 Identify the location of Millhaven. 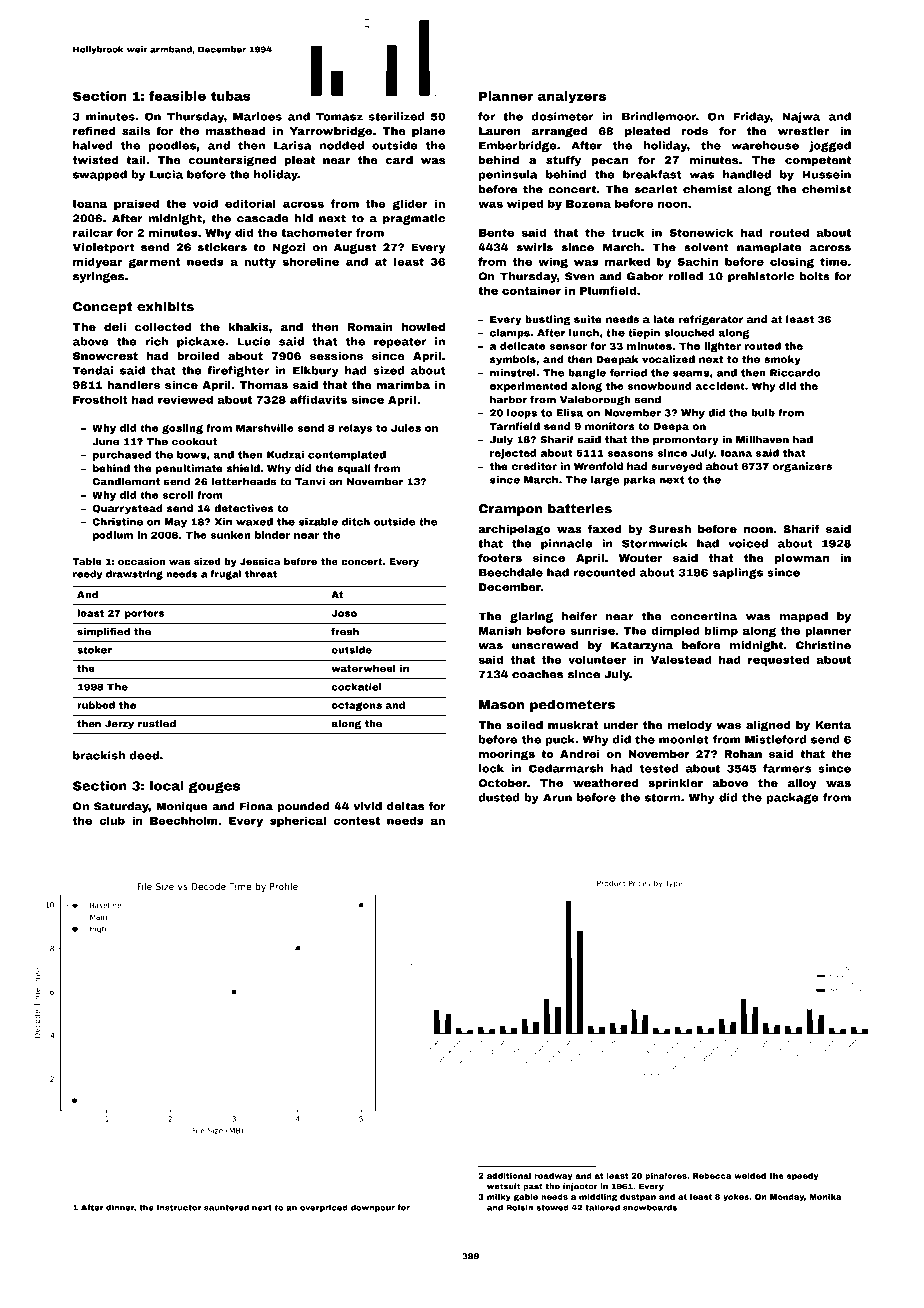
(762, 439).
